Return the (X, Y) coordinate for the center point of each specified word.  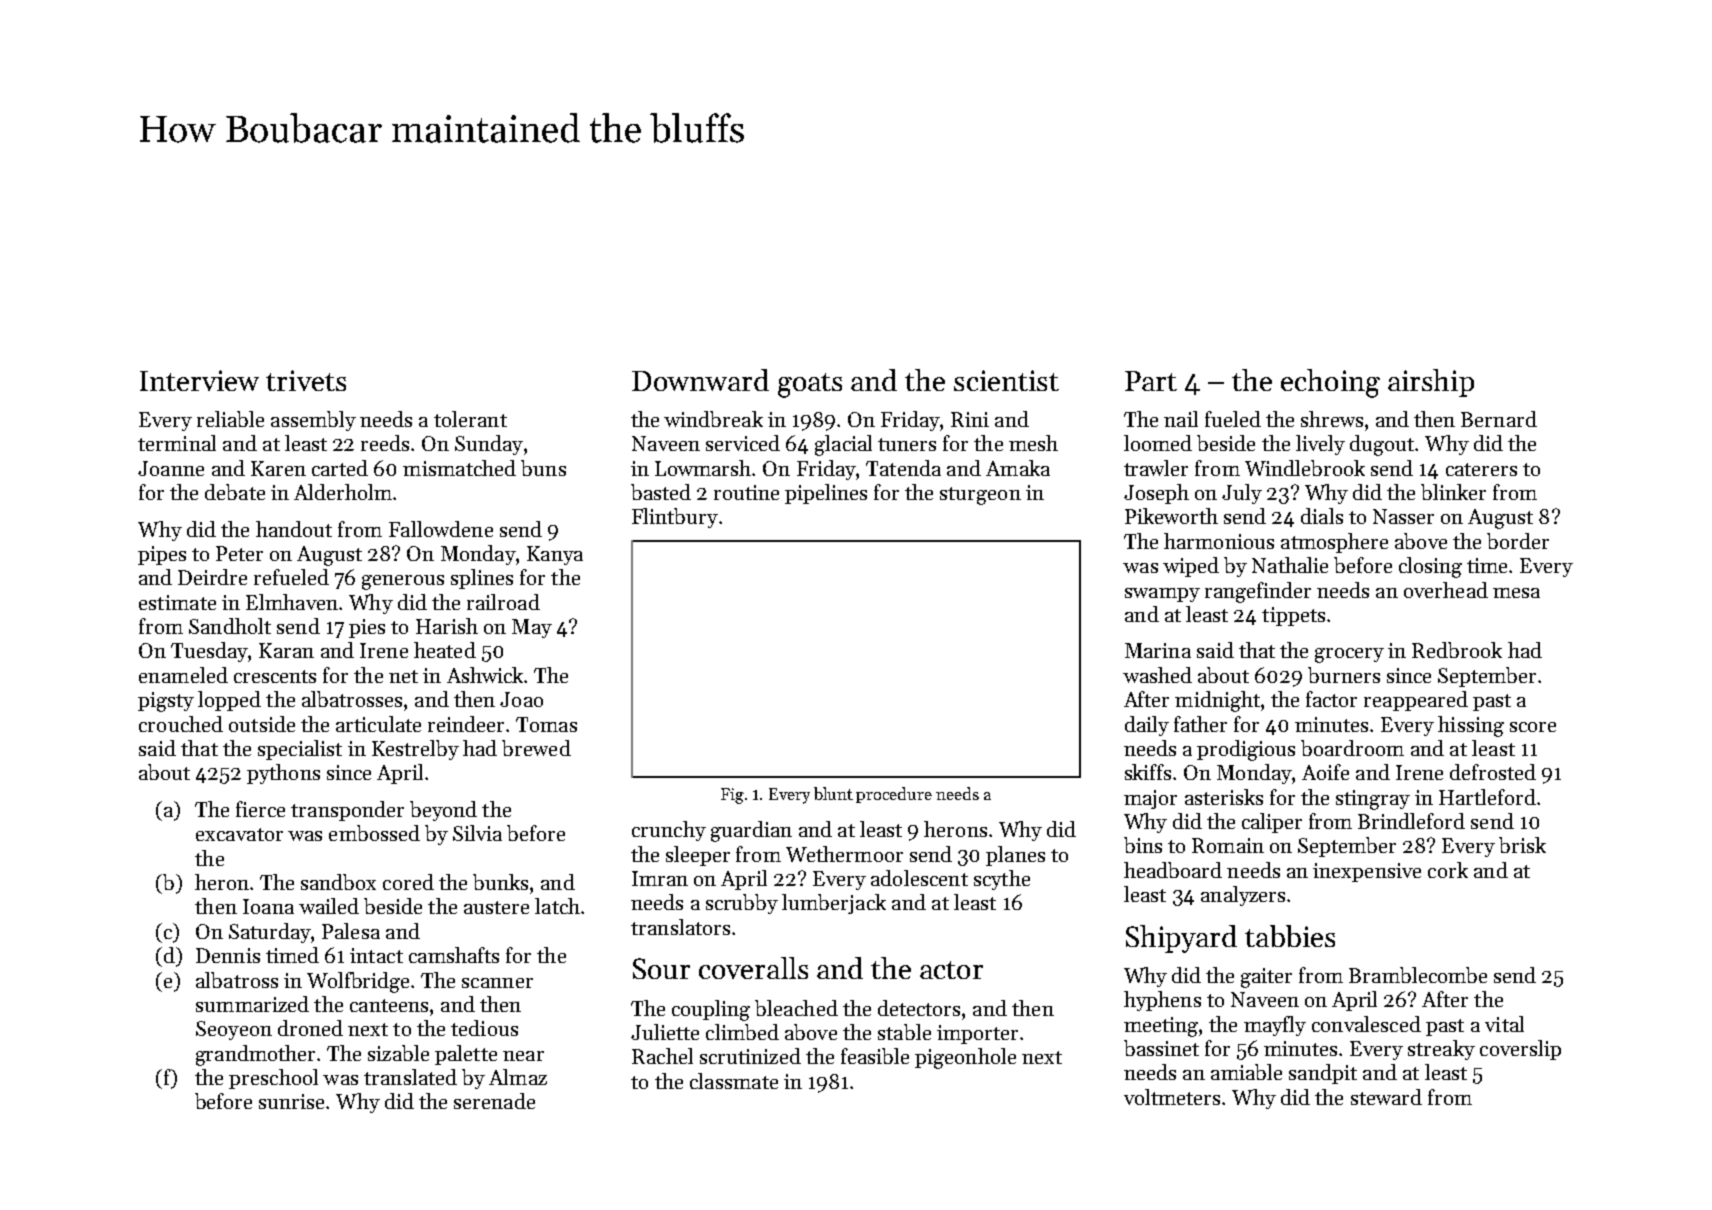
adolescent (919, 878)
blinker (1453, 492)
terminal (177, 443)
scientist (1006, 380)
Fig (732, 796)
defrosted (1493, 772)
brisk (1522, 845)
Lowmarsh (704, 468)
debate (235, 492)
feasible (875, 1056)
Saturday (270, 933)
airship (1431, 383)
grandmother (255, 1055)
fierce (260, 809)
